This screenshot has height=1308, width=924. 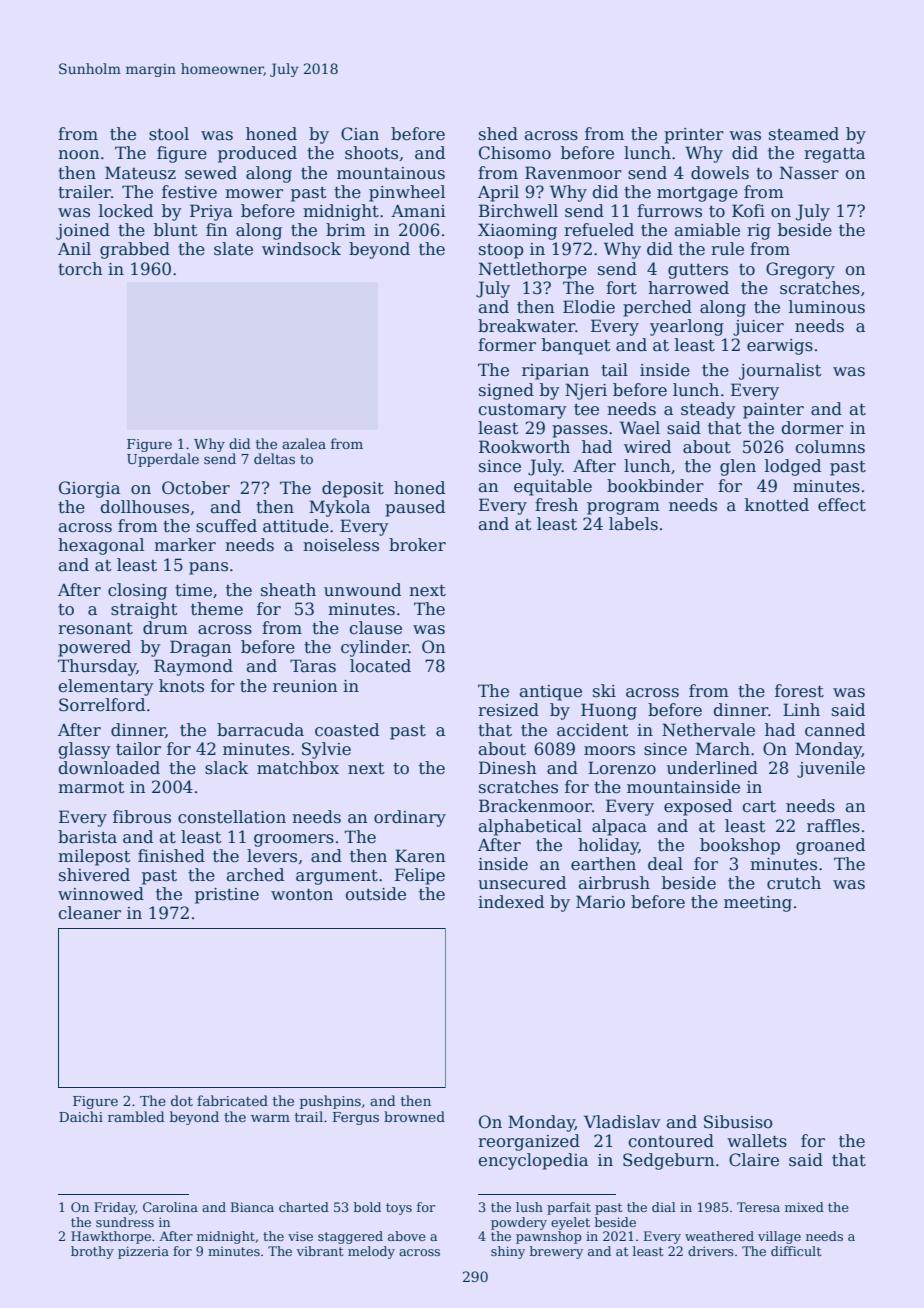 I want to click on brothy, so click(x=92, y=1252).
